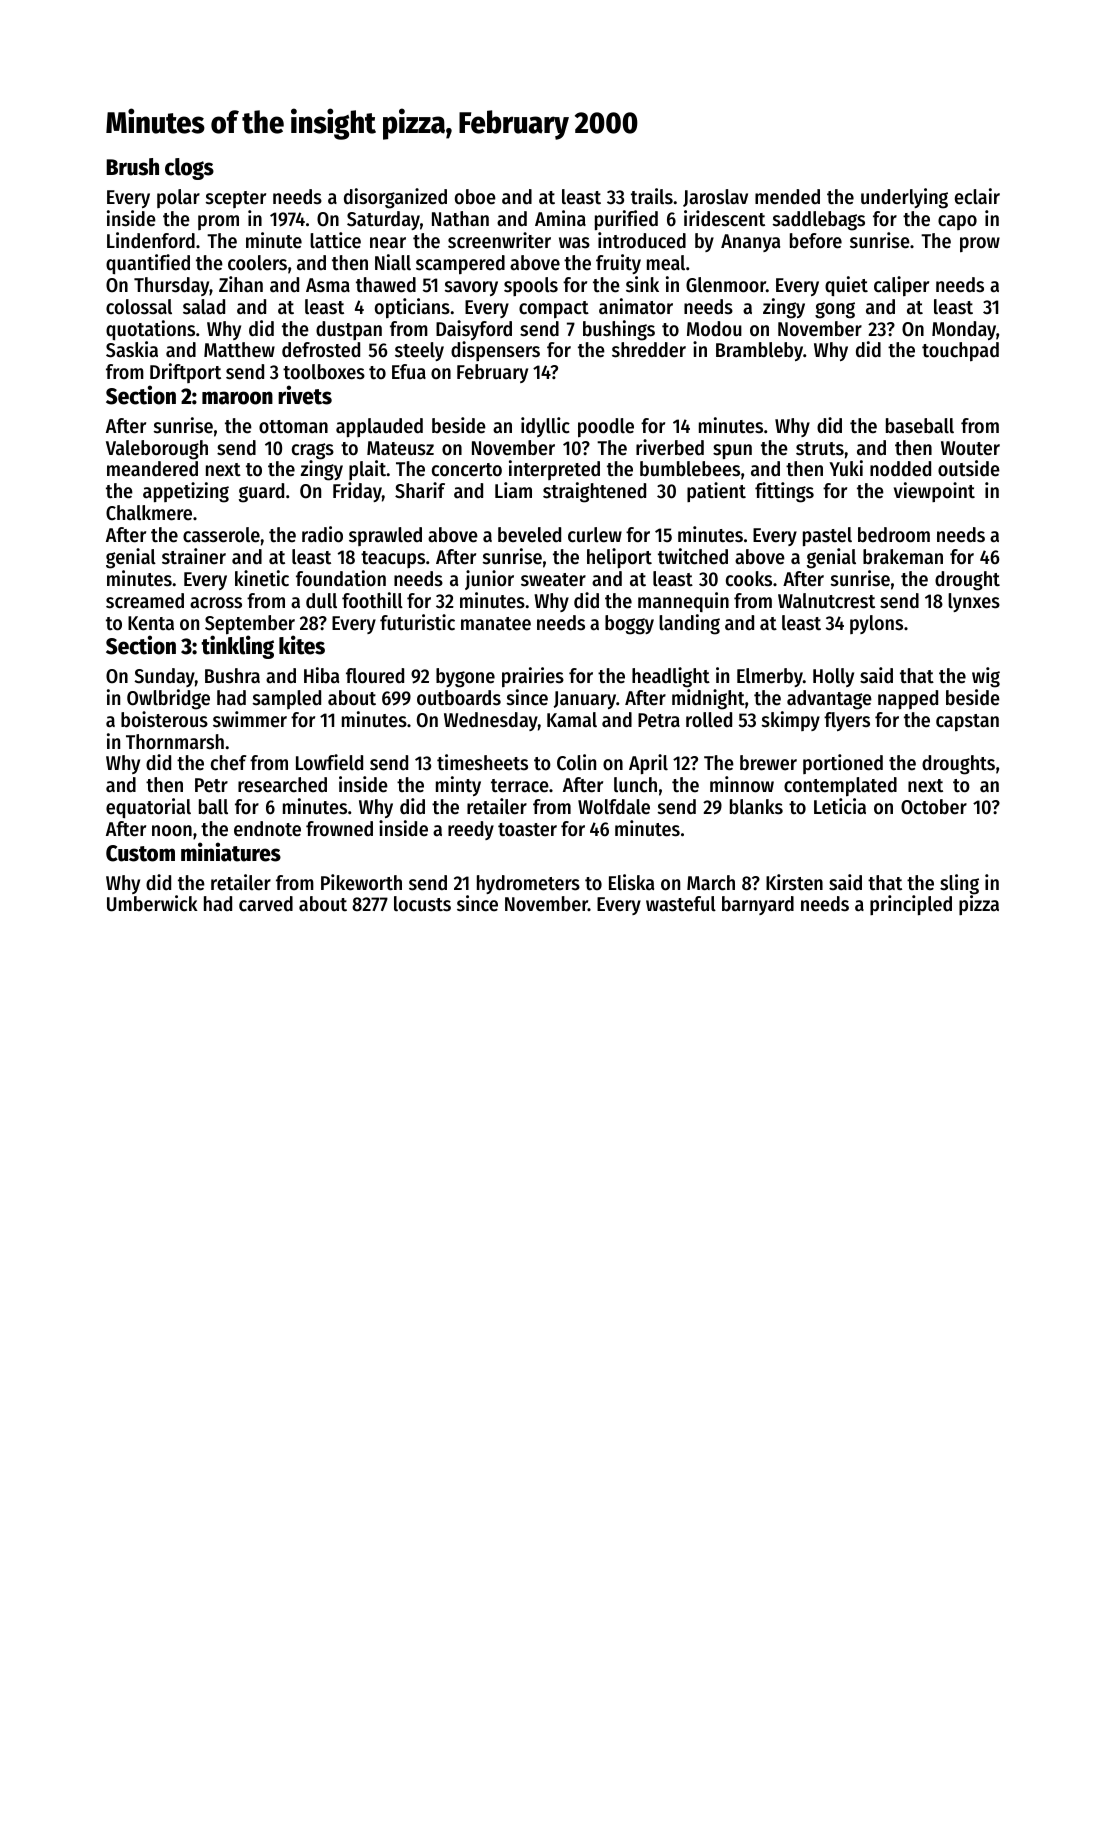 This screenshot has width=1106, height=1821. Describe the element at coordinates (266, 904) in the screenshot. I see `carved` at that location.
